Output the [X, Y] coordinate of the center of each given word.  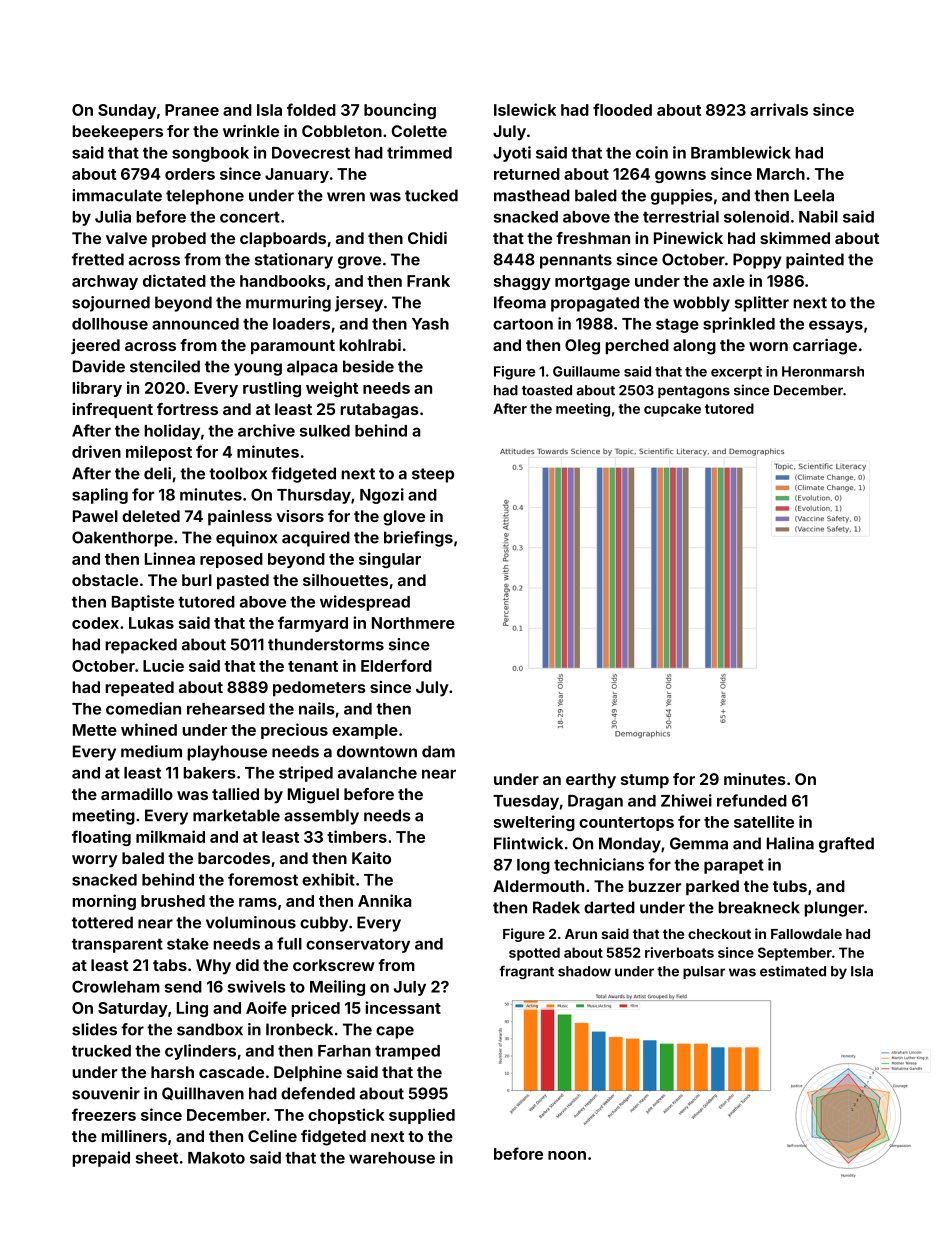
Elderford [396, 665]
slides [94, 1029]
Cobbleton [342, 131]
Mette [95, 730]
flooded [622, 109]
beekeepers [117, 133]
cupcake [672, 410]
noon [567, 1155]
